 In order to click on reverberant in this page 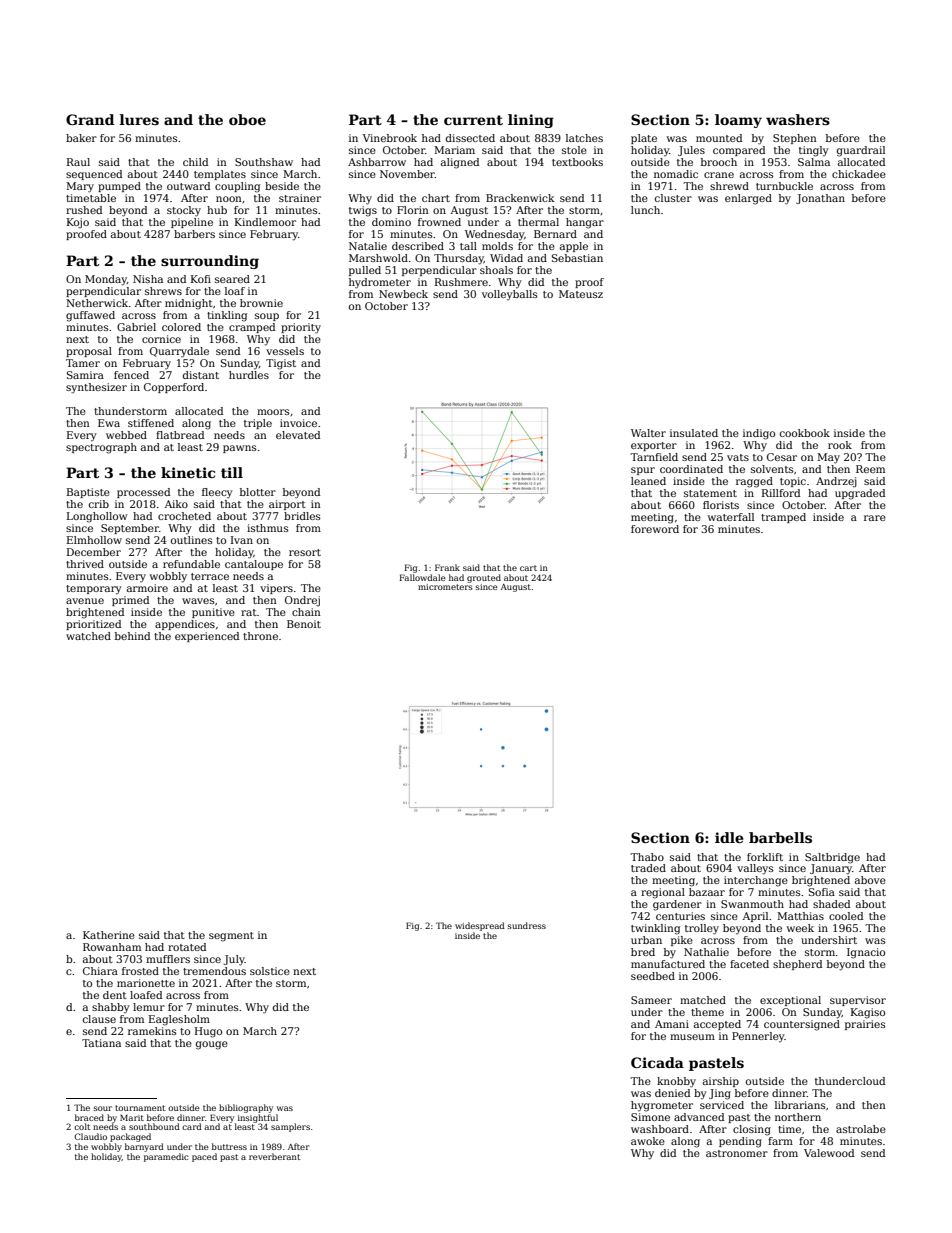, I will do `click(275, 1156)`.
